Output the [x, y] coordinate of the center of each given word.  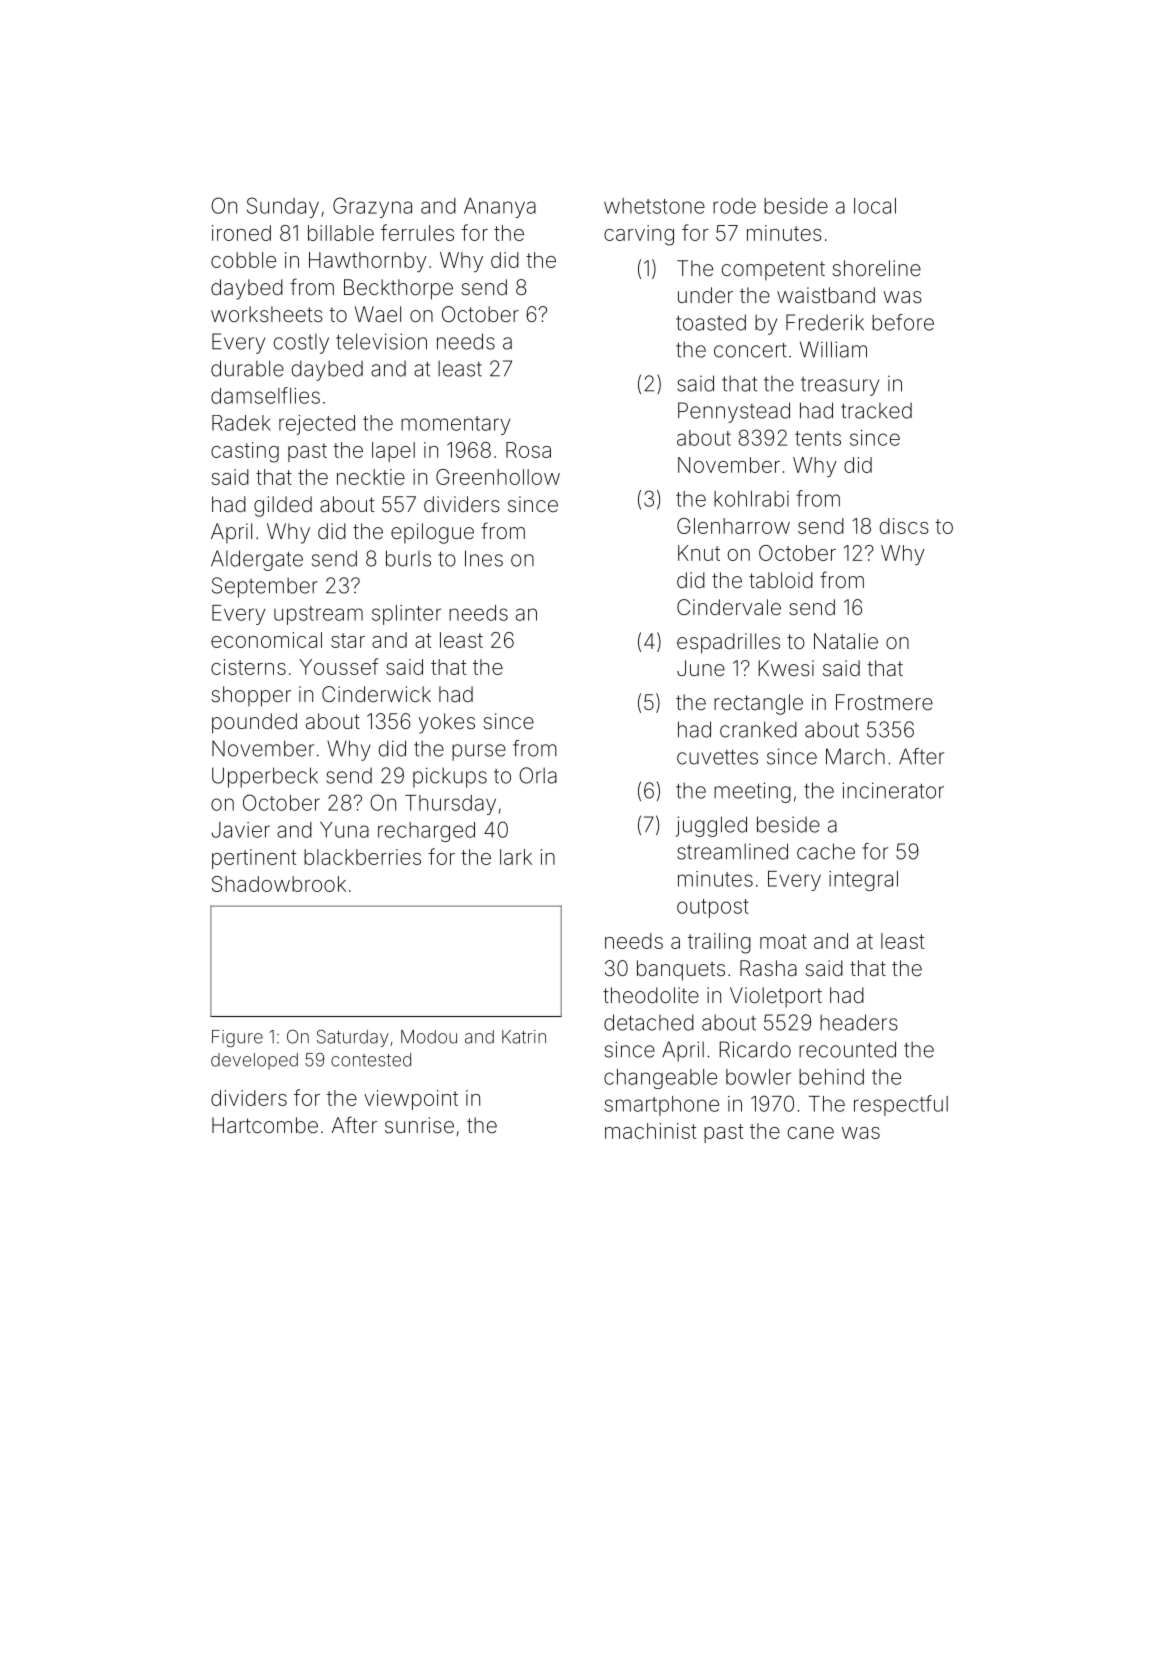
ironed [241, 233]
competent [773, 270]
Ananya [500, 208]
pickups [450, 777]
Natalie [846, 641]
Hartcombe [265, 1125]
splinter [406, 615]
